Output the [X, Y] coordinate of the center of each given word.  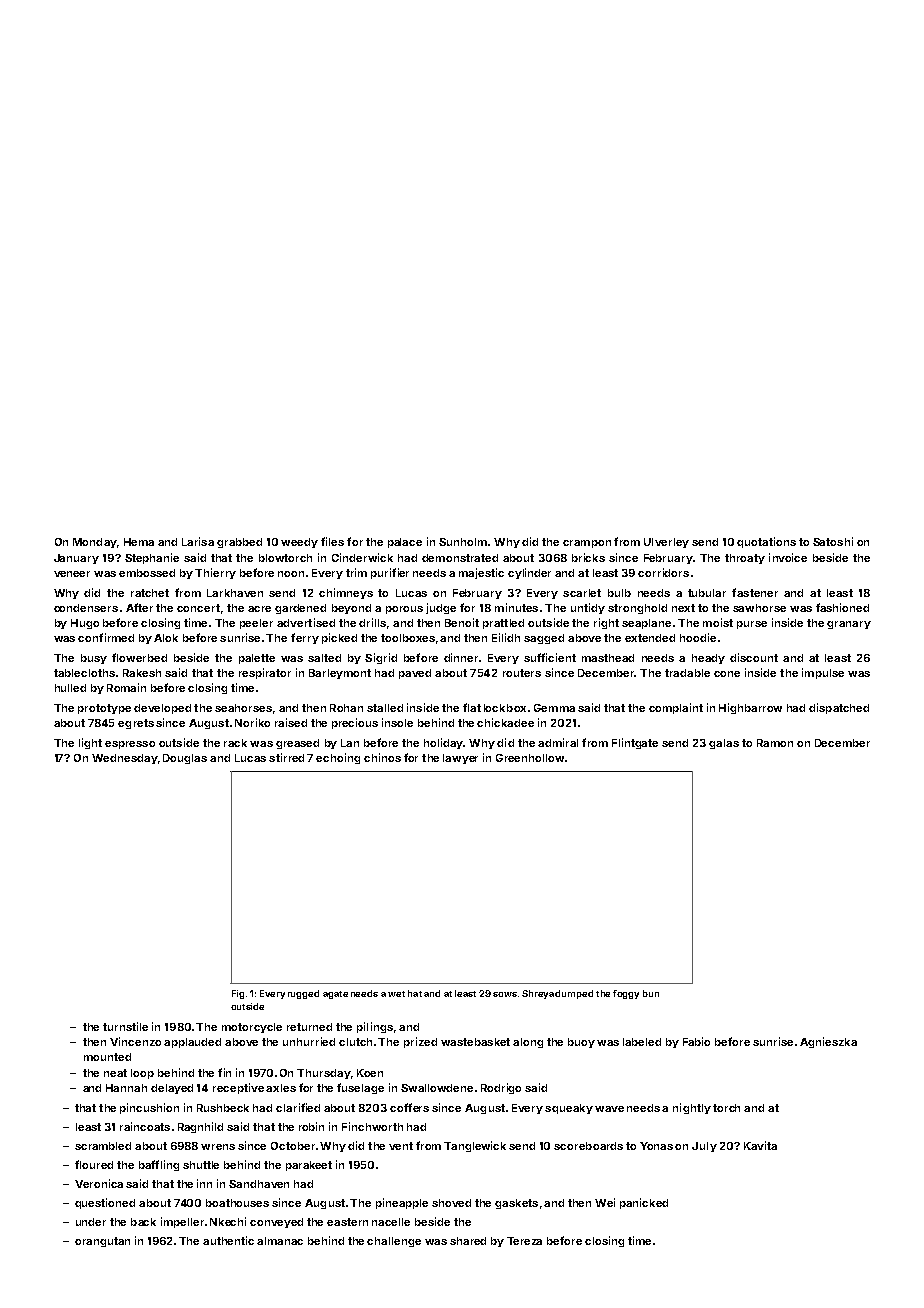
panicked [644, 1203]
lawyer [460, 759]
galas [724, 744]
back [143, 1222]
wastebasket [475, 1042]
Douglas [185, 759]
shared [468, 1241]
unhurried [309, 1041]
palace [405, 543]
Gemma [554, 708]
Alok [166, 638]
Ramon [775, 743]
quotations [766, 542]
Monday [95, 543]
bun [651, 993]
